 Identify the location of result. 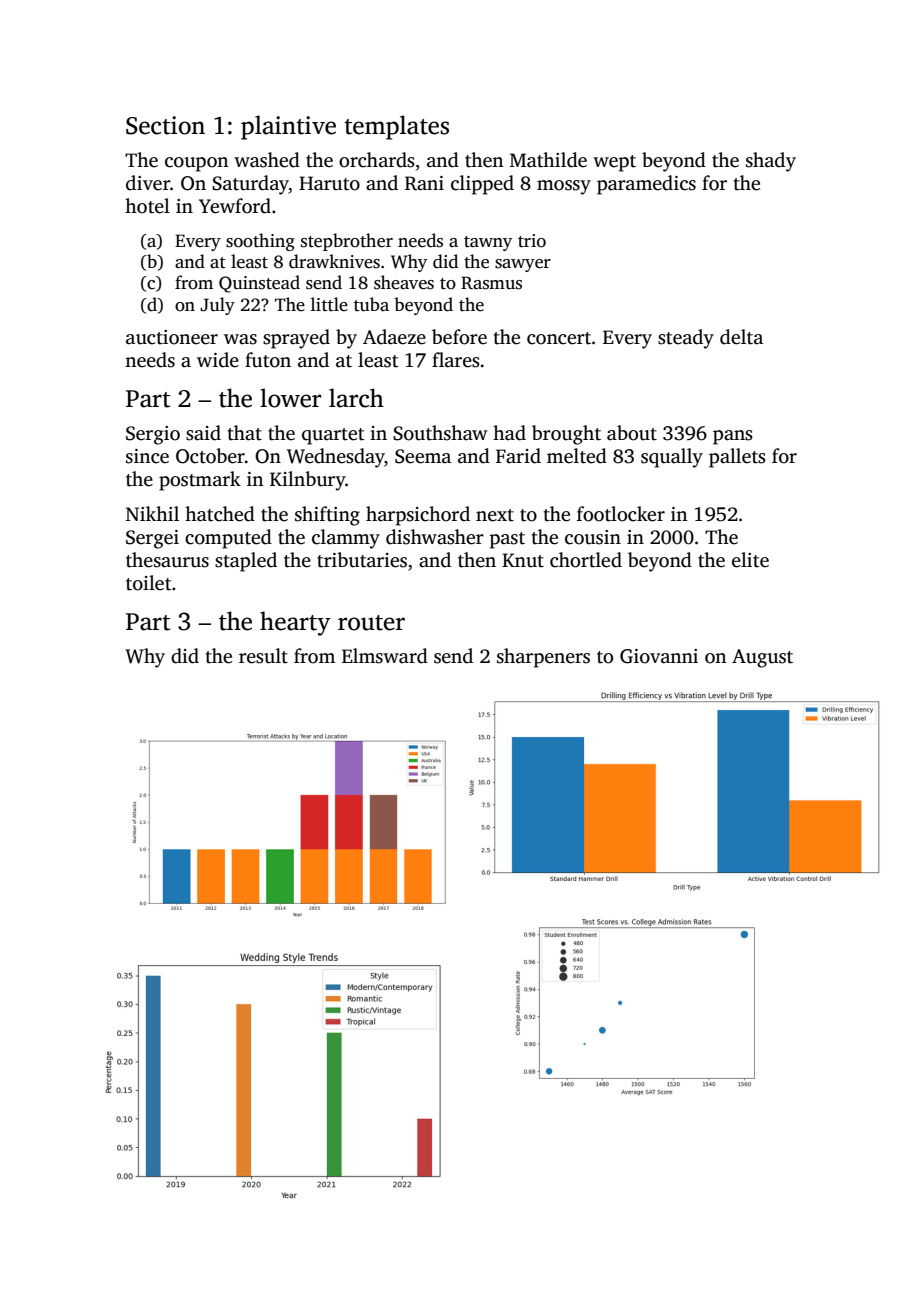
(263, 656).
